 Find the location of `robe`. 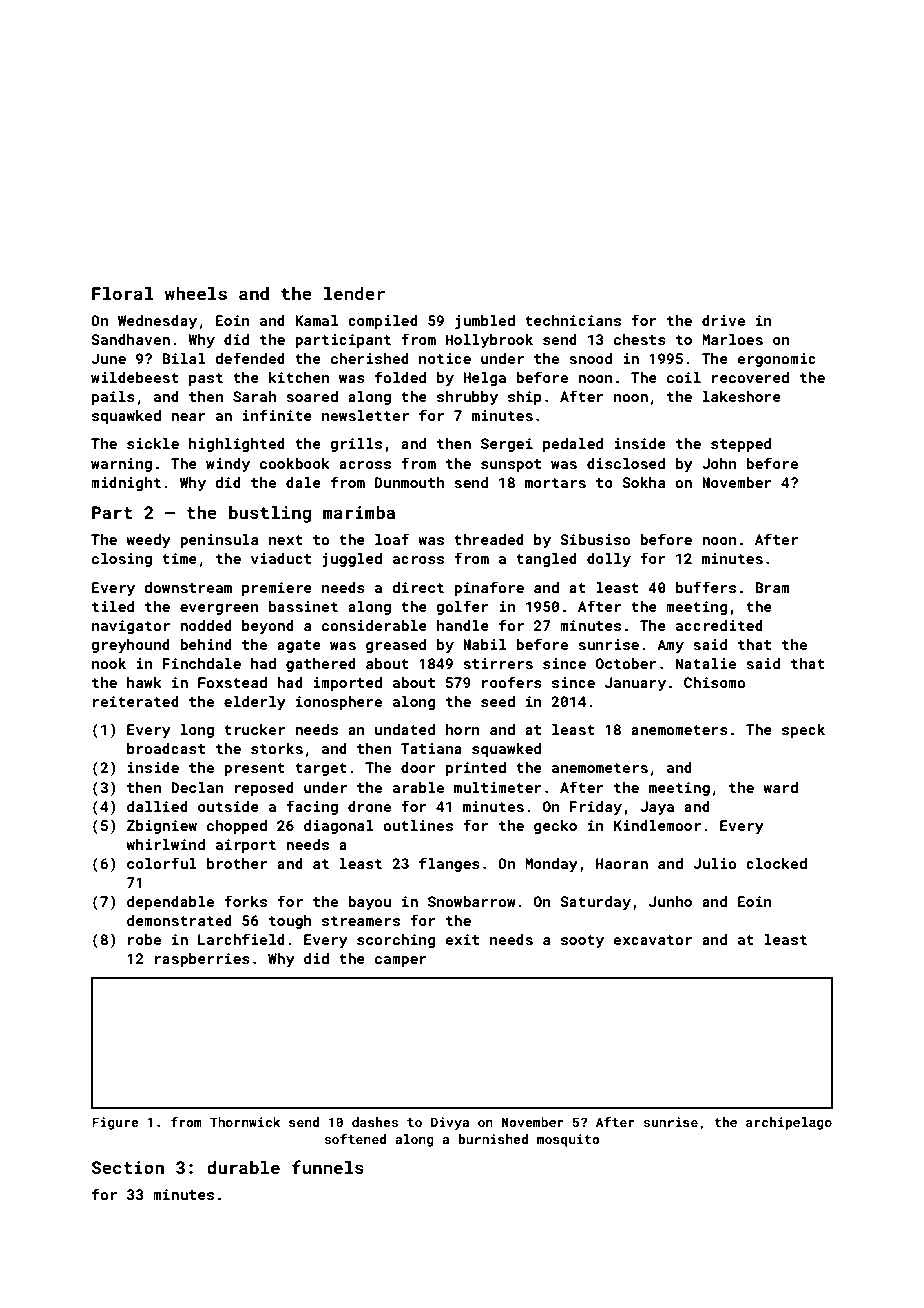

robe is located at coordinates (144, 939).
